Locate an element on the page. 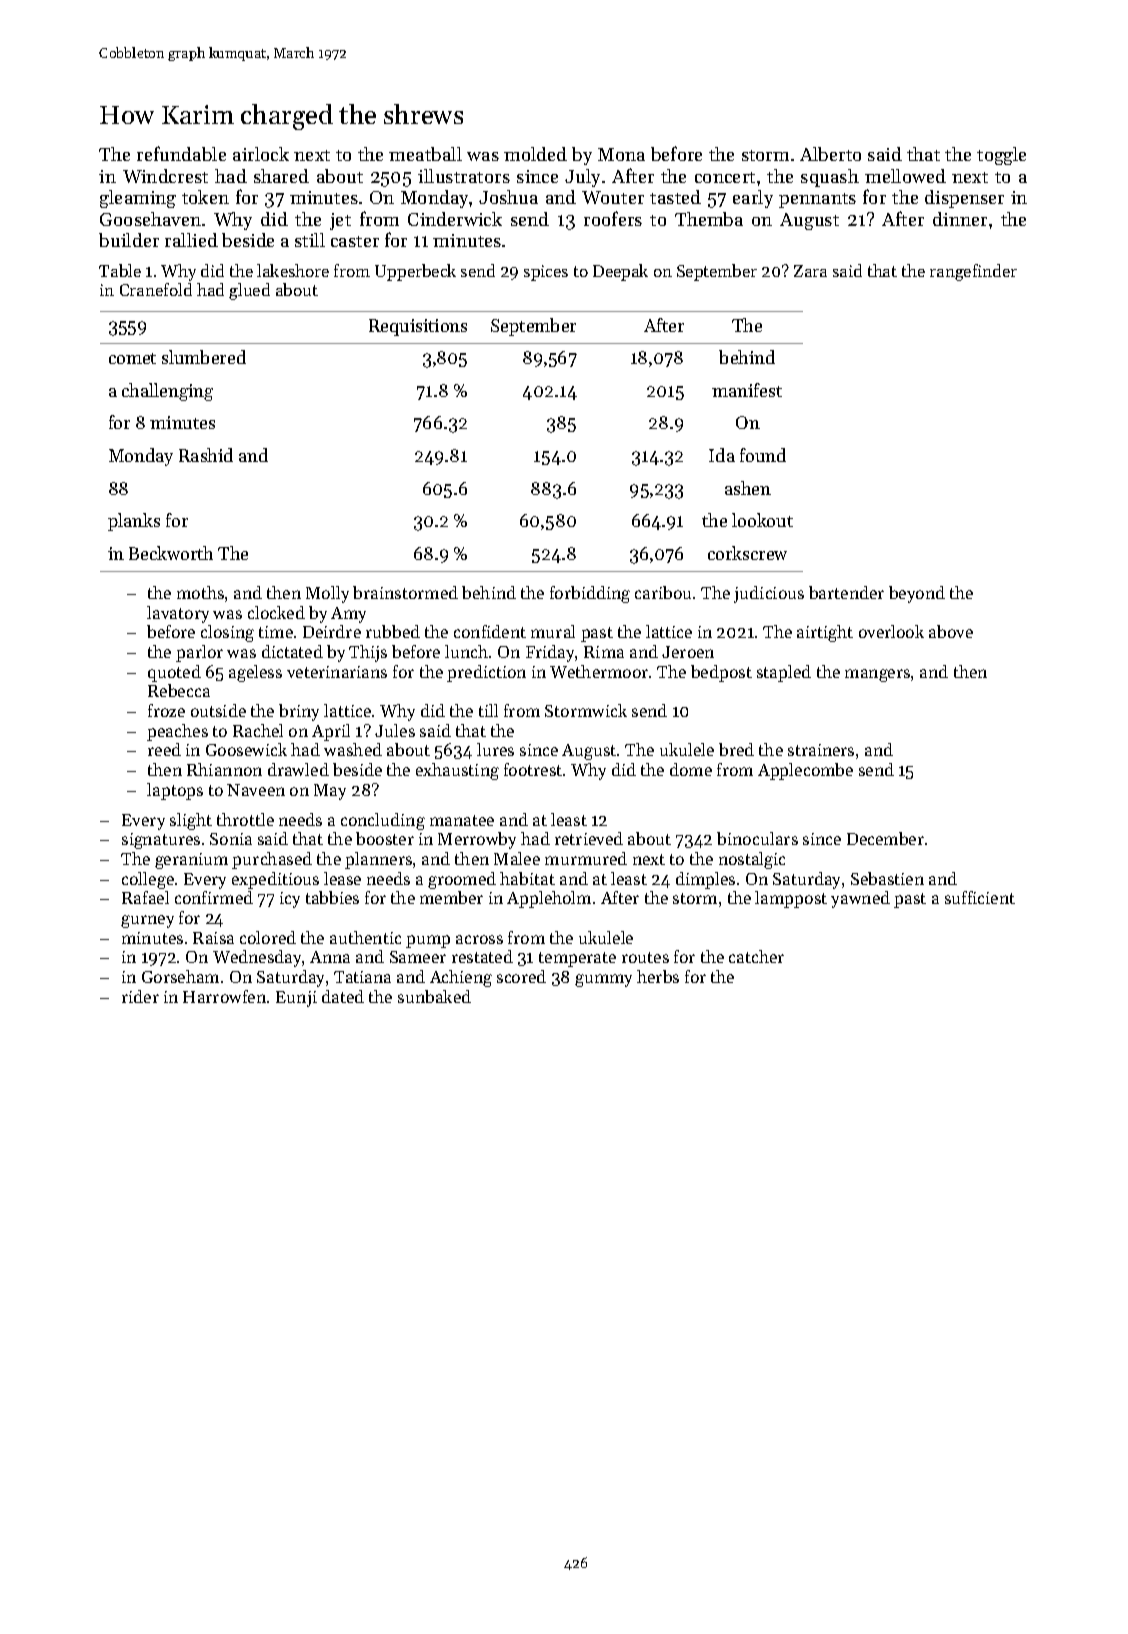 The height and width of the document is (1634, 1128). ashen is located at coordinates (748, 488).
